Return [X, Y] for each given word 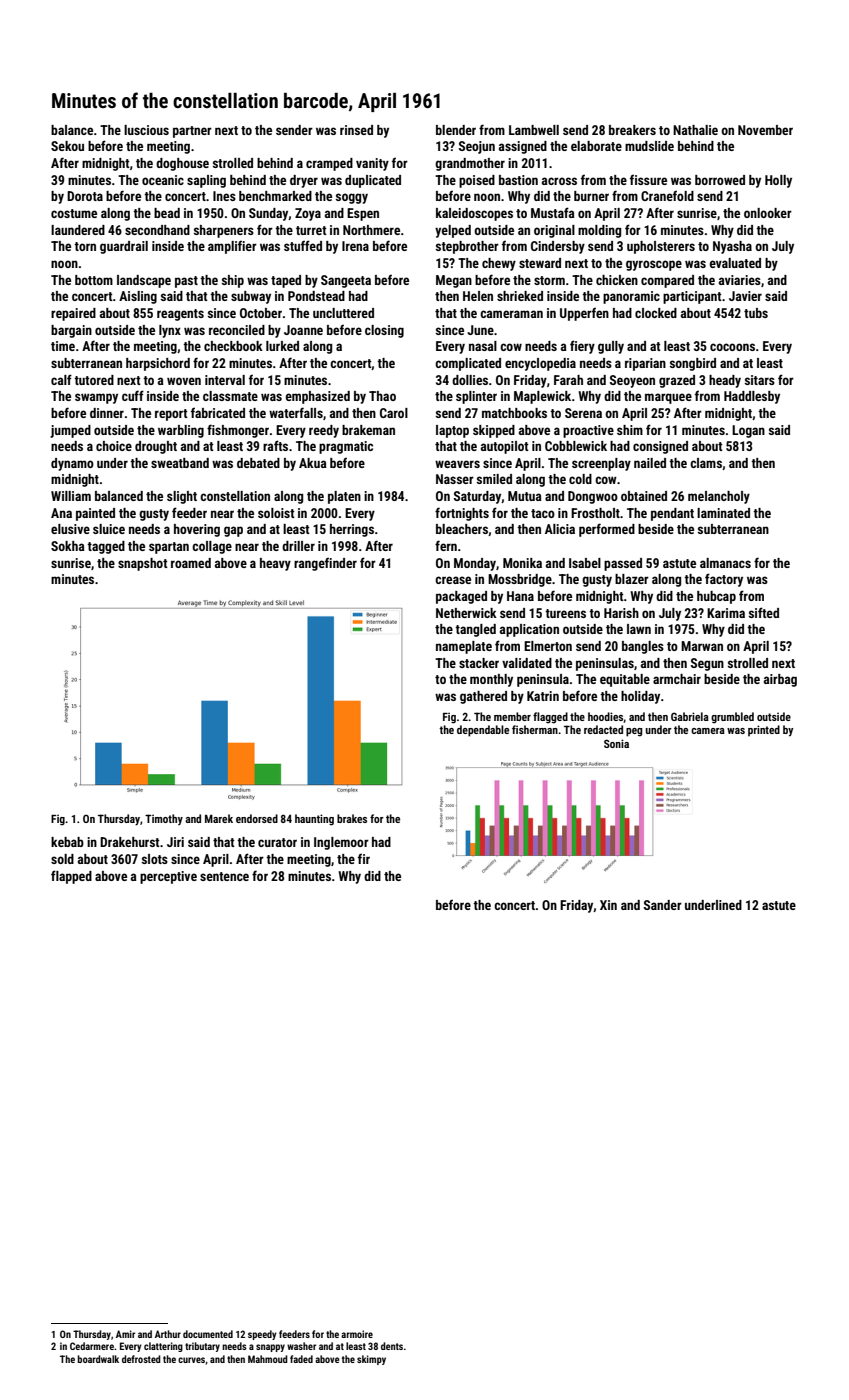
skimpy [371, 1360]
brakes [352, 818]
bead [167, 213]
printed [764, 731]
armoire [357, 1334]
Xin [608, 905]
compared [667, 281]
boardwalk [98, 1359]
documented [208, 1334]
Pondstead [316, 296]
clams [706, 463]
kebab [67, 842]
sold [62, 859]
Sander [663, 905]
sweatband [180, 463]
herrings [352, 530]
